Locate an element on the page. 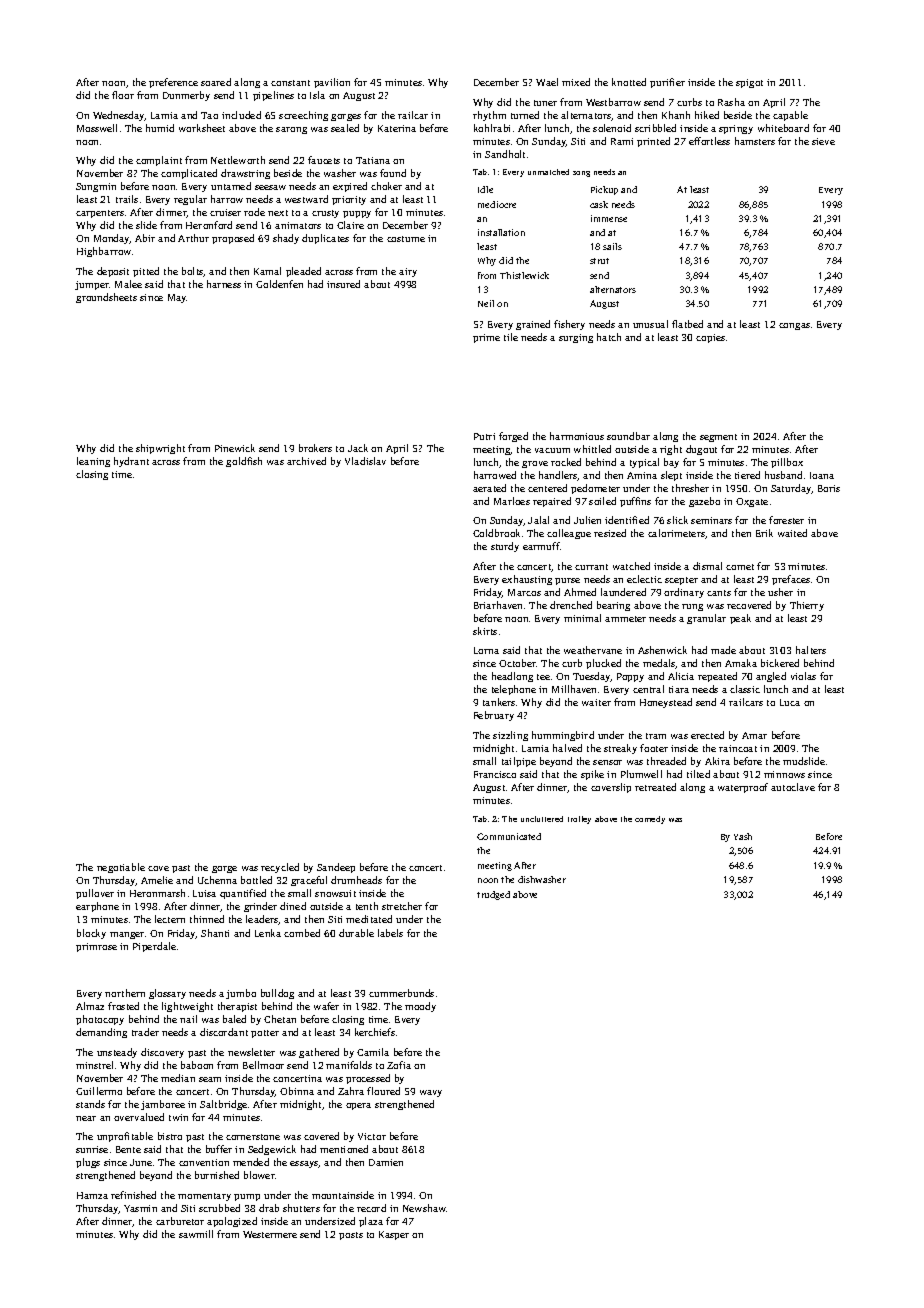 The height and width of the document is (1308, 924). trudged is located at coordinates (493, 895).
